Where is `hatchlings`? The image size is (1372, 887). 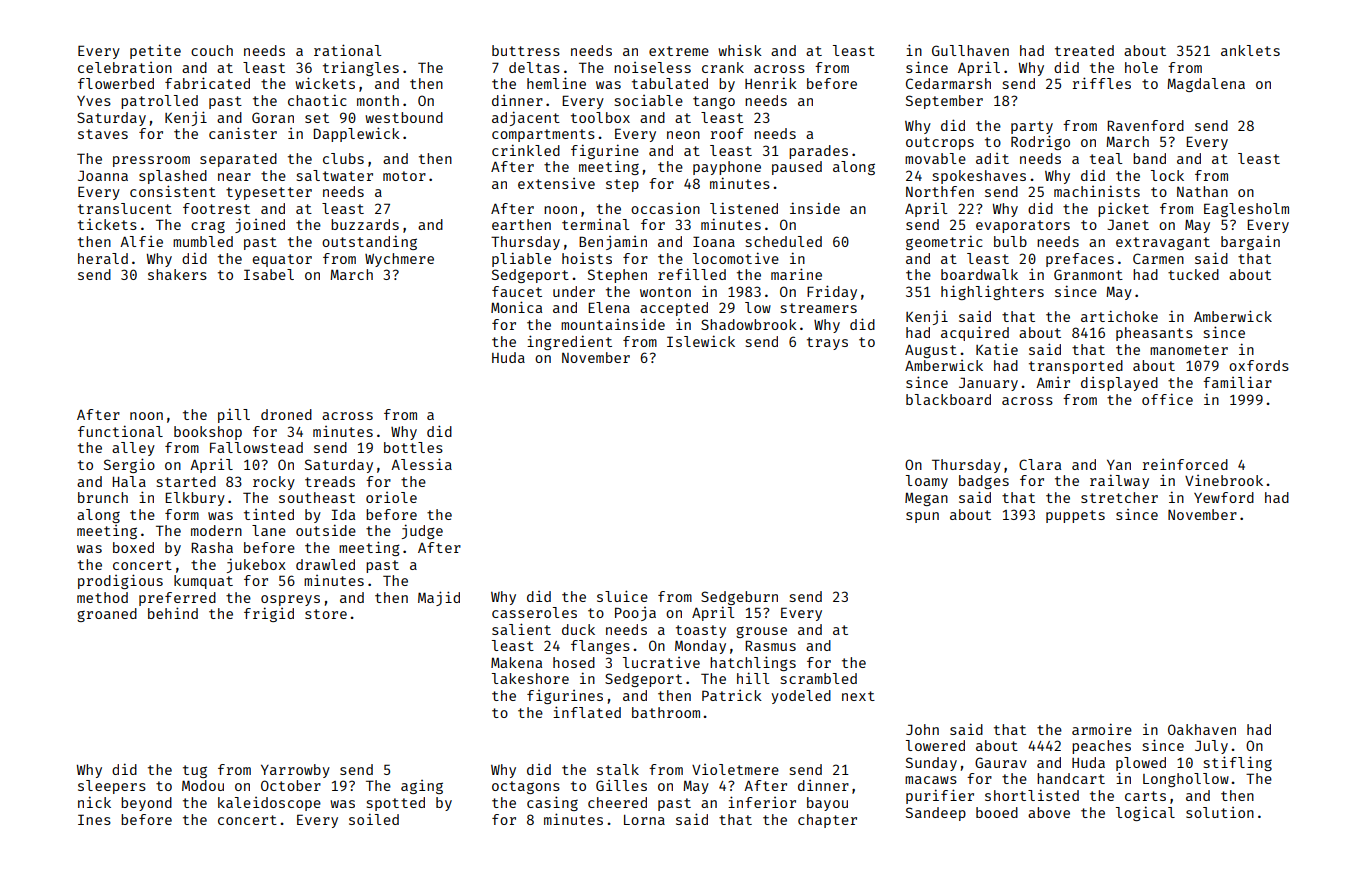 hatchlings is located at coordinates (753, 663).
